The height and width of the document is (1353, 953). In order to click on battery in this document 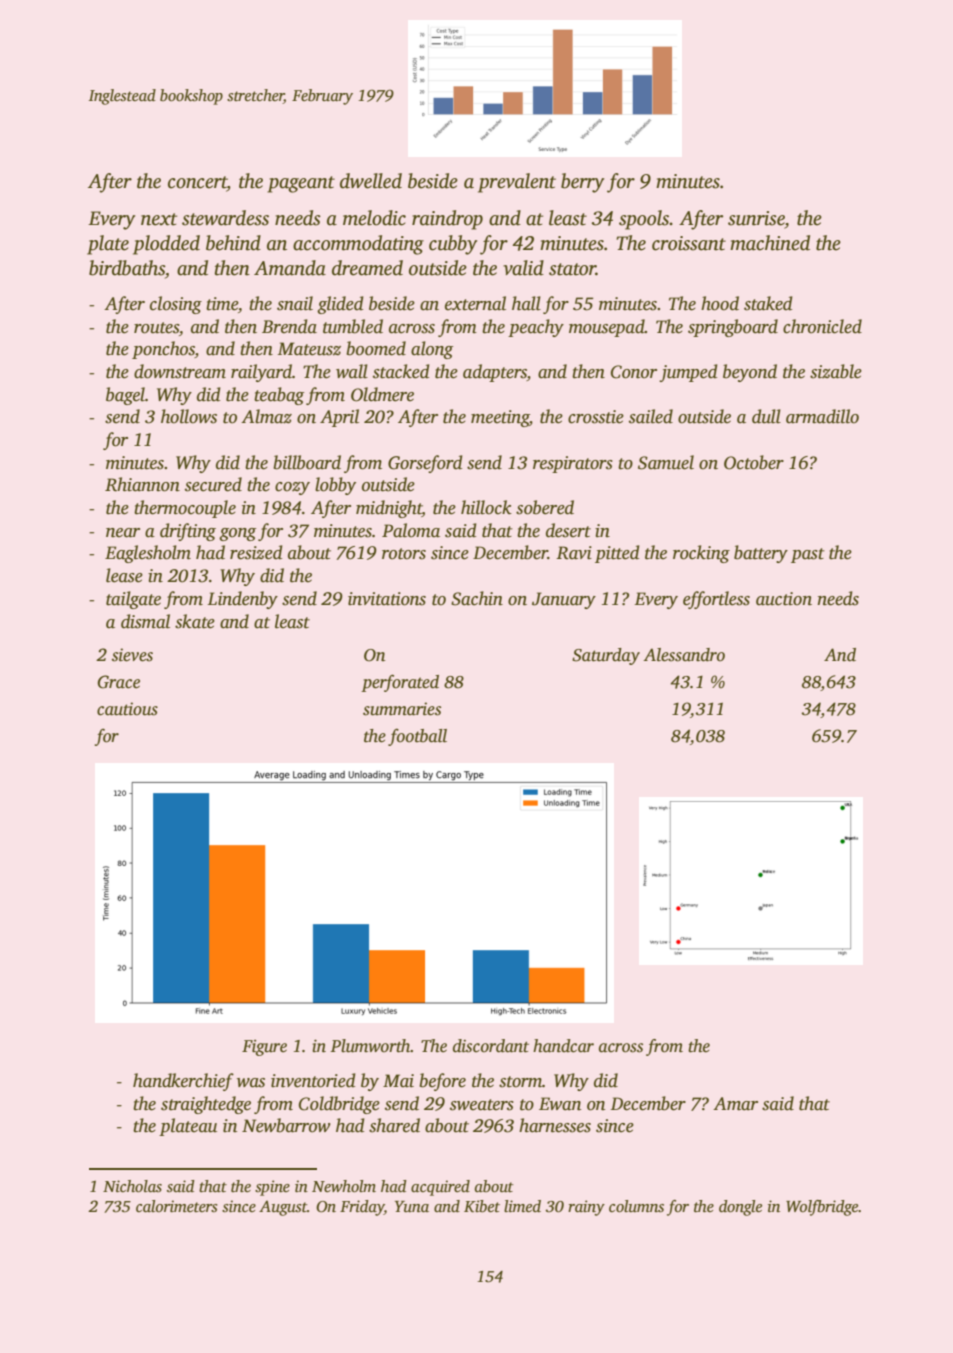, I will do `click(761, 554)`.
